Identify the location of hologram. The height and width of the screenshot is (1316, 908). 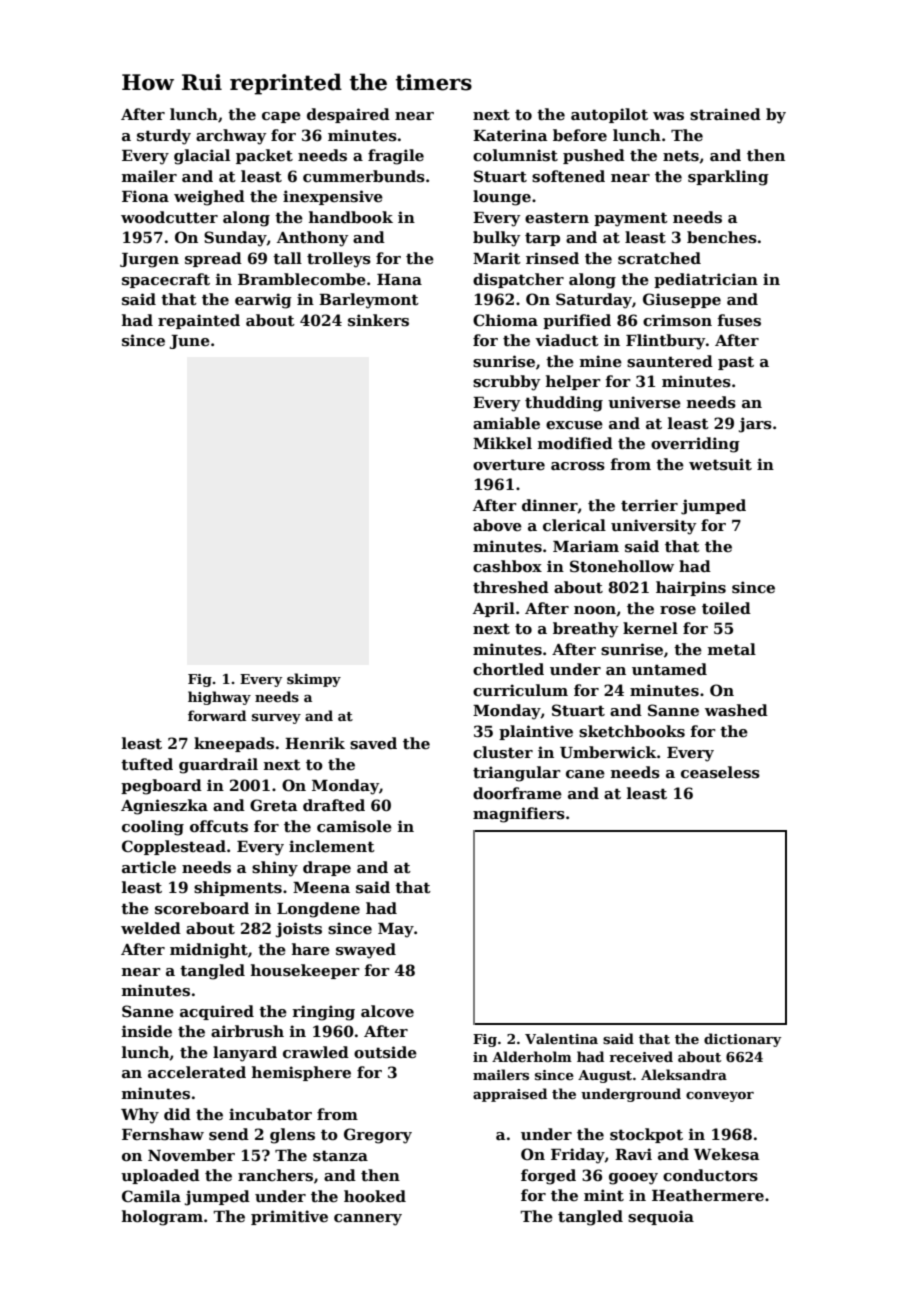
(162, 1218).
